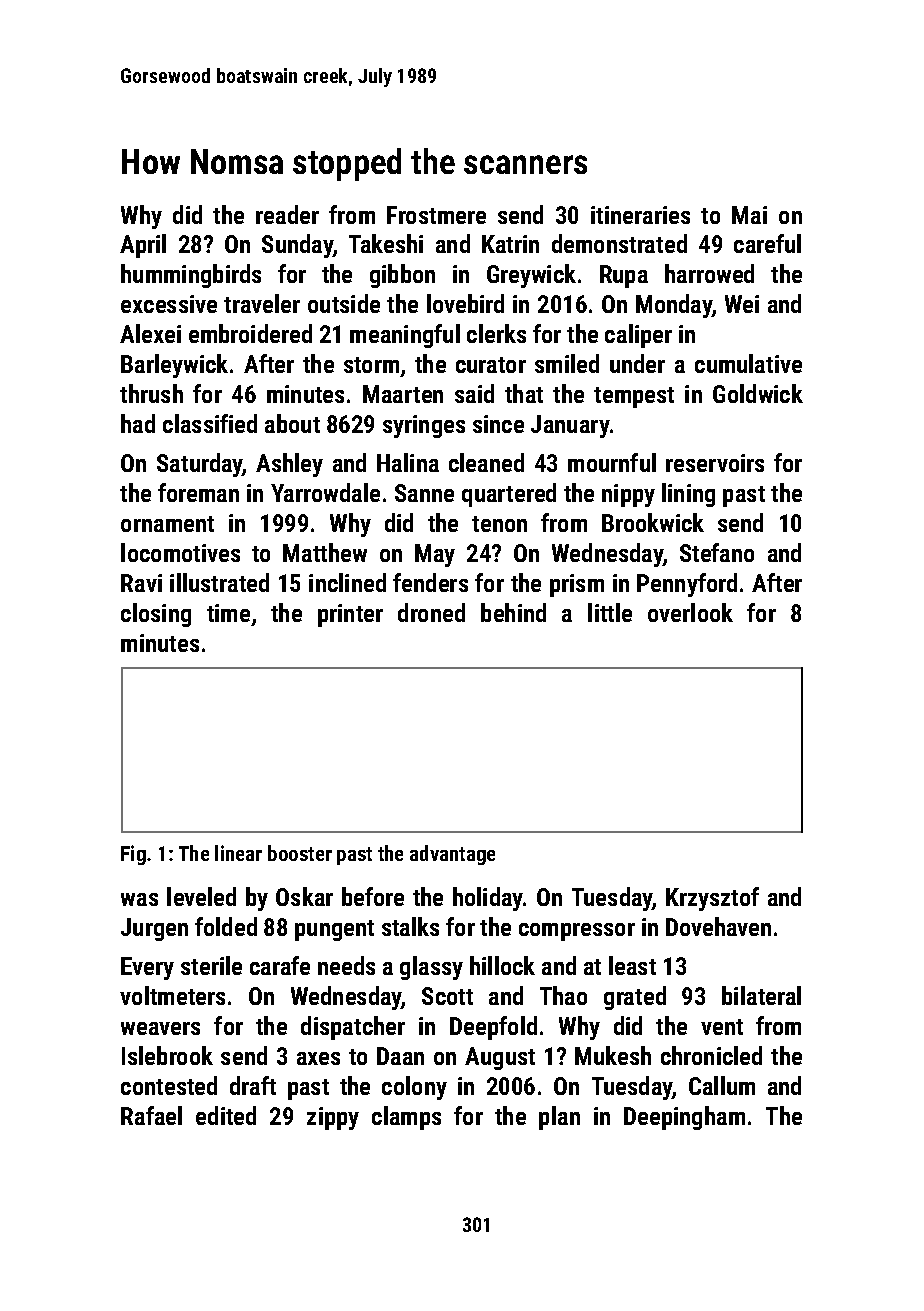 The height and width of the screenshot is (1311, 924). Describe the element at coordinates (758, 393) in the screenshot. I see `Goldwick` at that location.
